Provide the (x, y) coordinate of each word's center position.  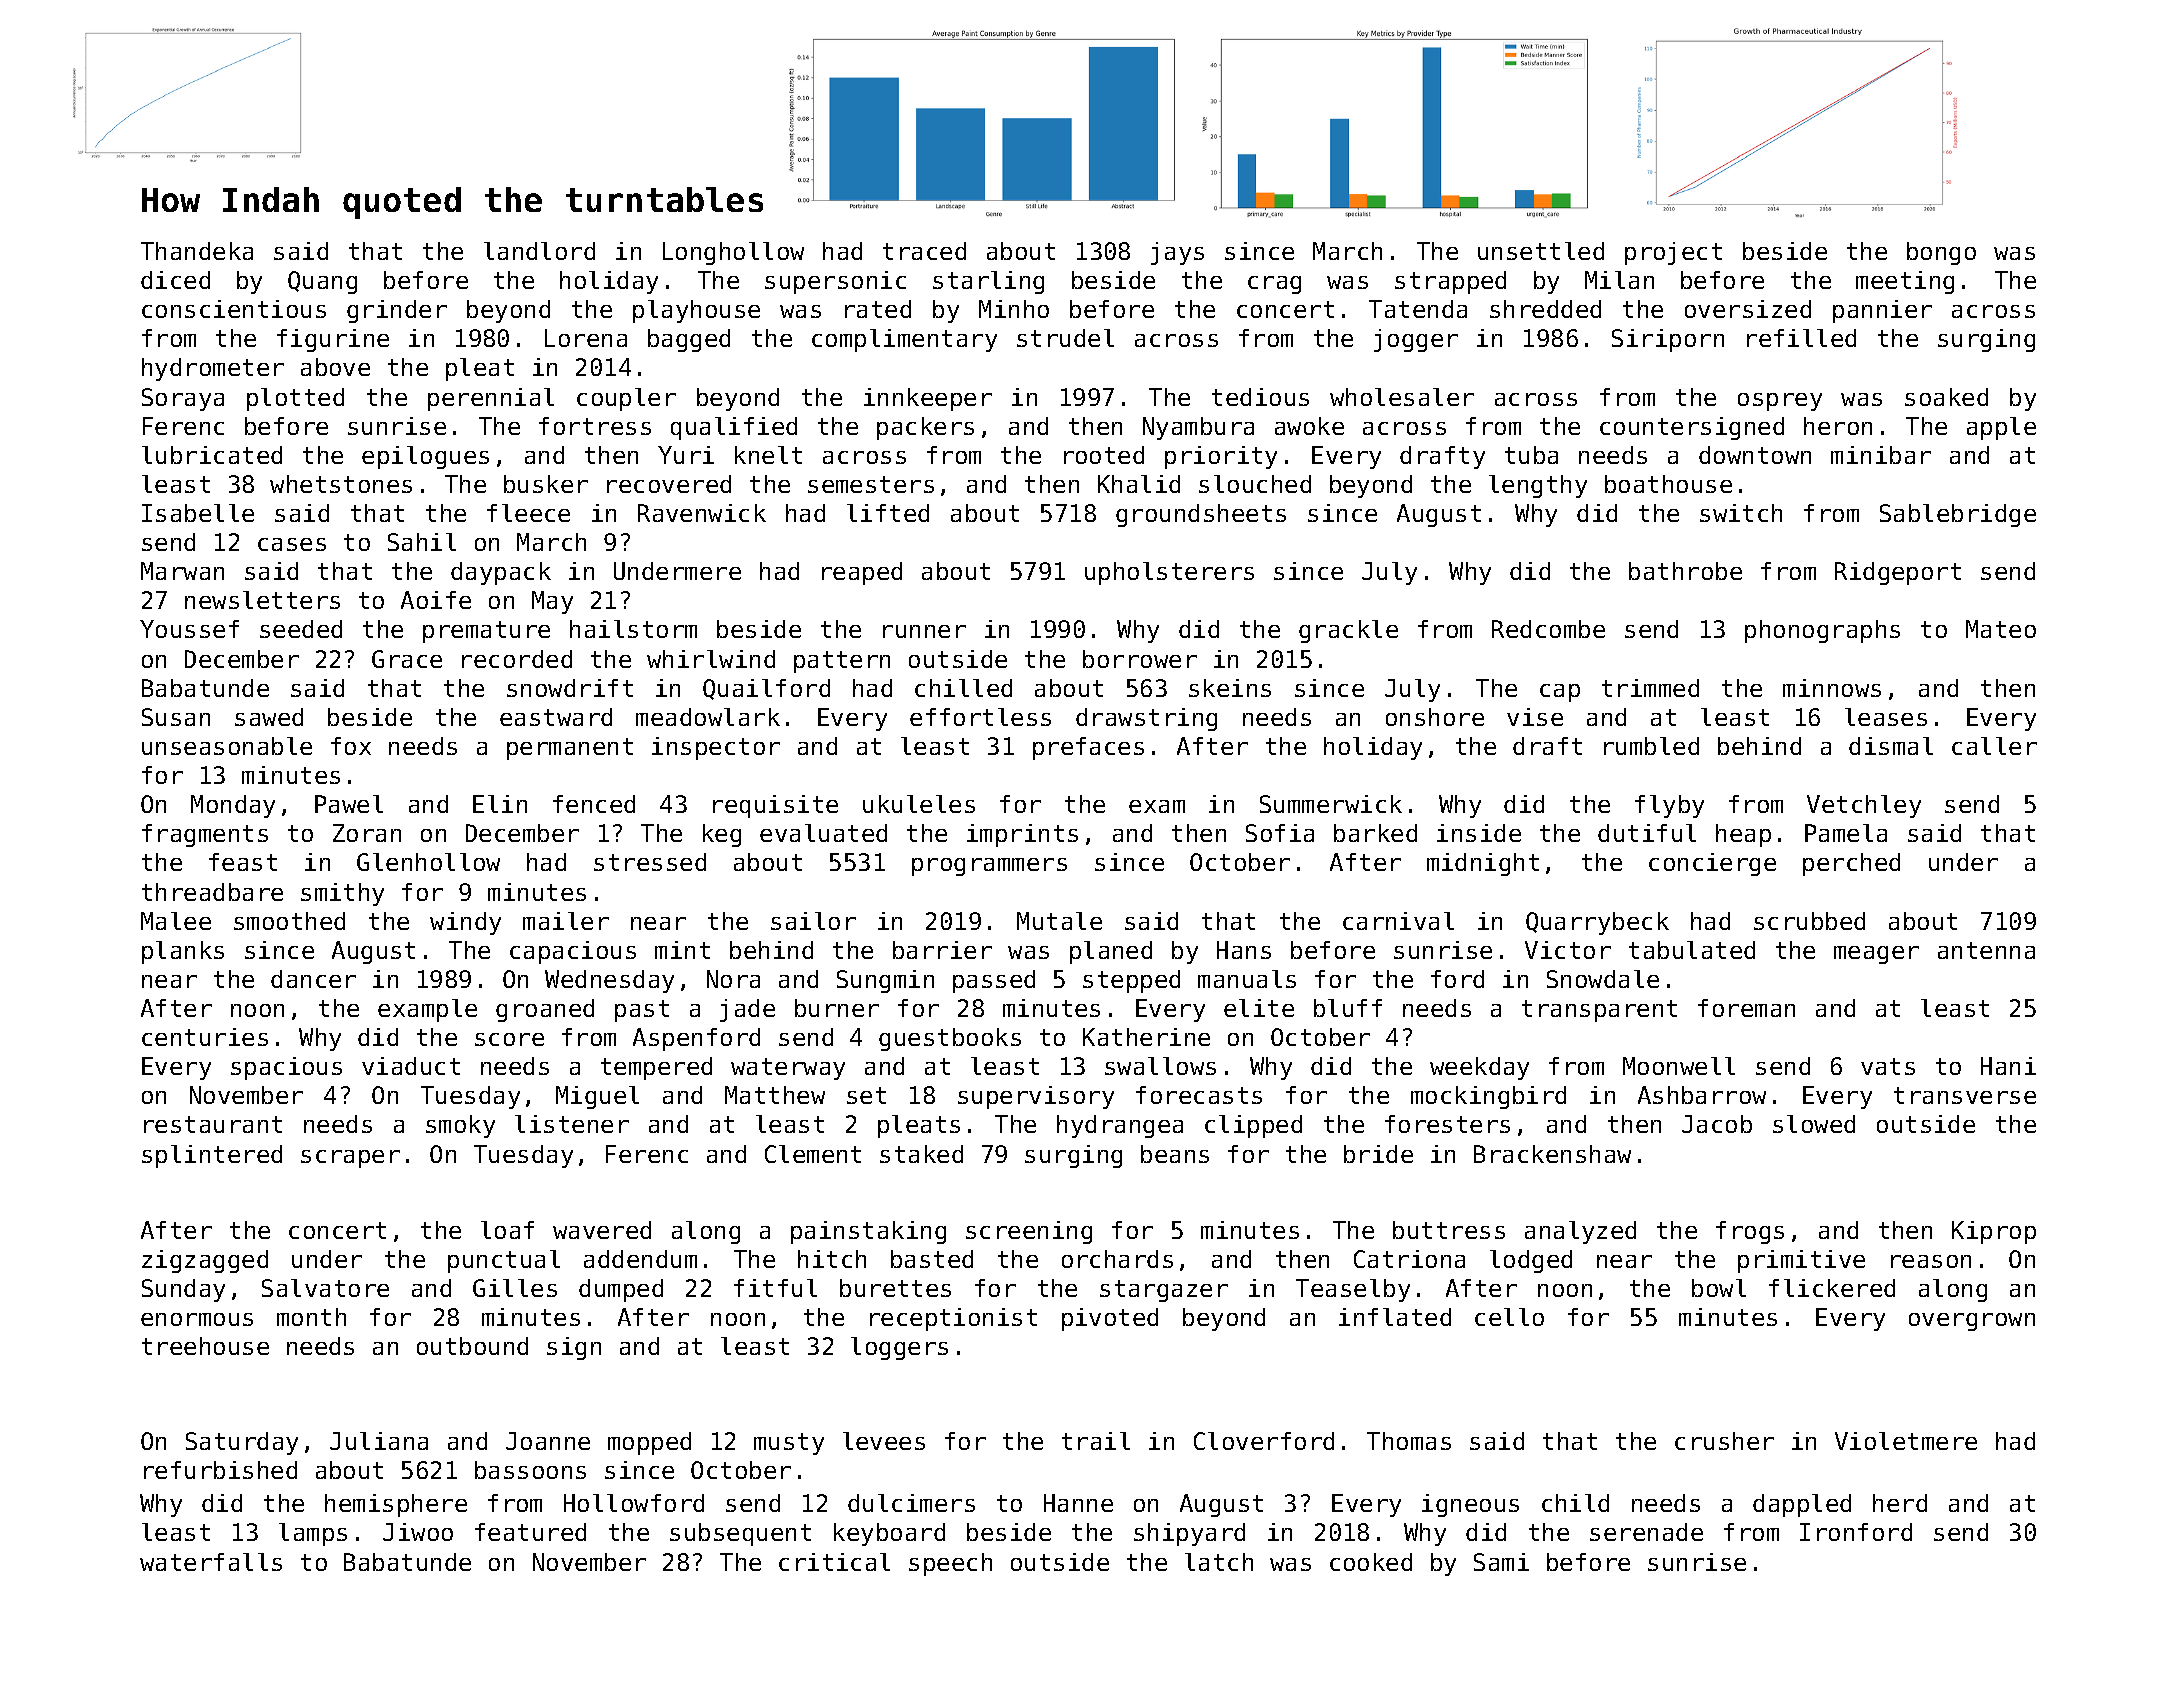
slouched (1255, 484)
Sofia (1280, 833)
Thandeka (197, 251)
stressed (650, 862)
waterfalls (211, 1562)
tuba (1531, 455)
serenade (1646, 1532)
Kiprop (1994, 1232)
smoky (460, 1126)
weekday (1479, 1068)
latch (1219, 1562)
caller (1994, 746)
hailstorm (633, 629)
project (1673, 253)
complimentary (904, 340)
